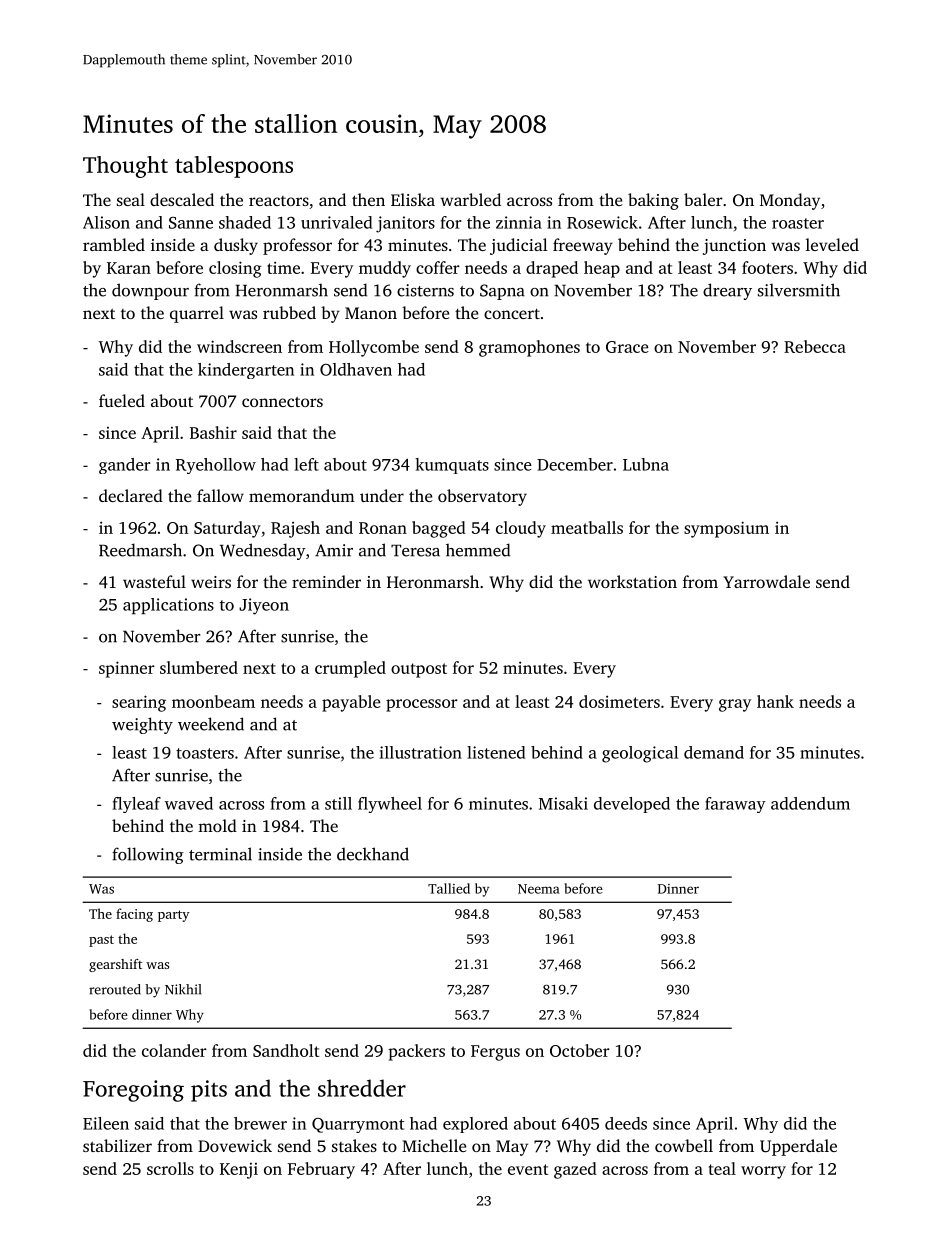  Describe the element at coordinates (775, 701) in the page. I see `hank` at that location.
